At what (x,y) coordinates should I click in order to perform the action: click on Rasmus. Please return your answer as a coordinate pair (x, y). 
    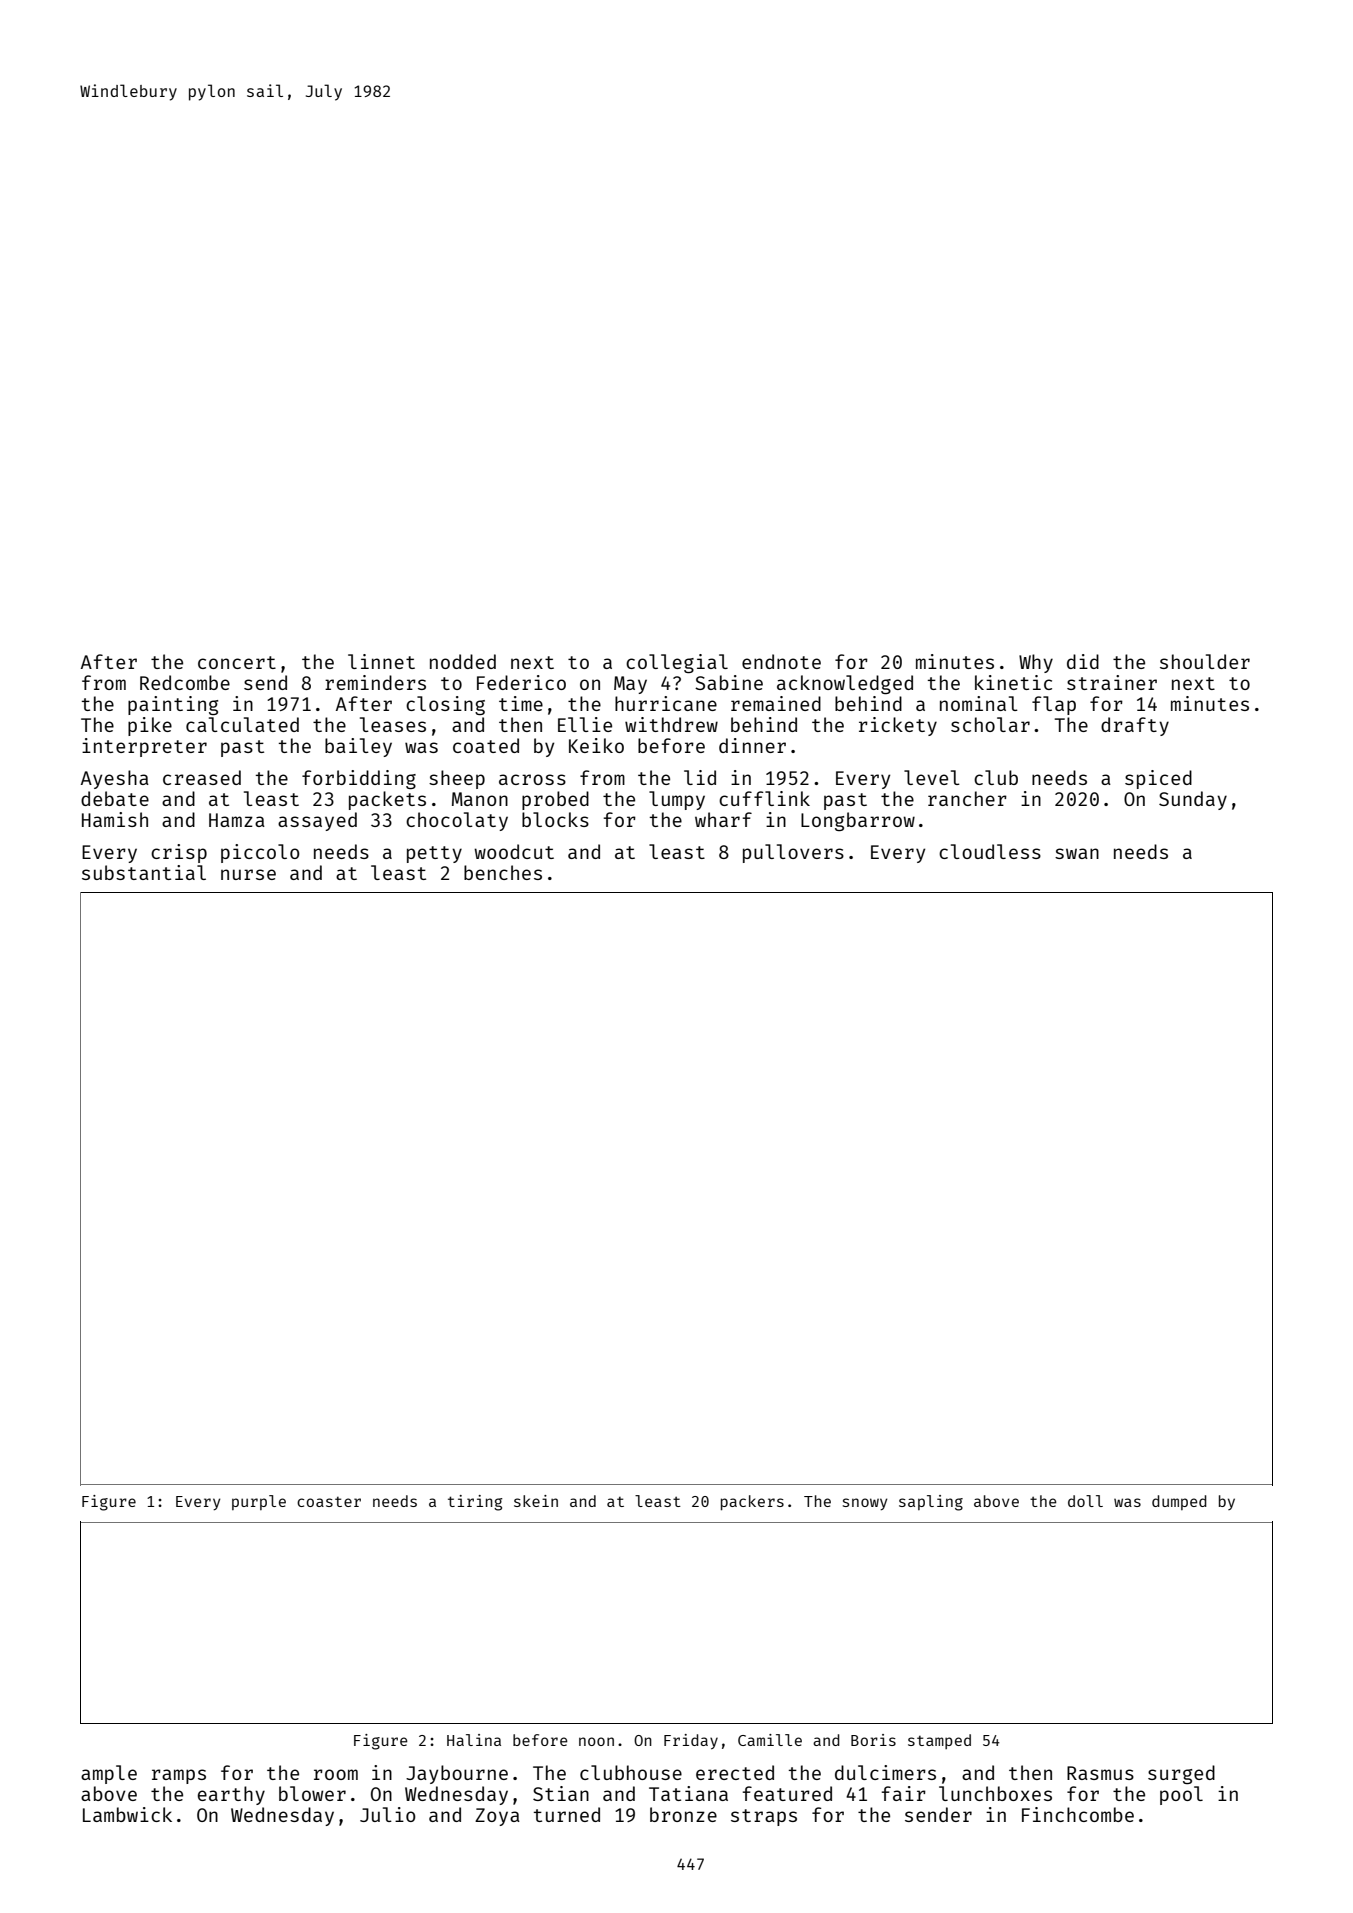
    Looking at the image, I should click on (1100, 1773).
